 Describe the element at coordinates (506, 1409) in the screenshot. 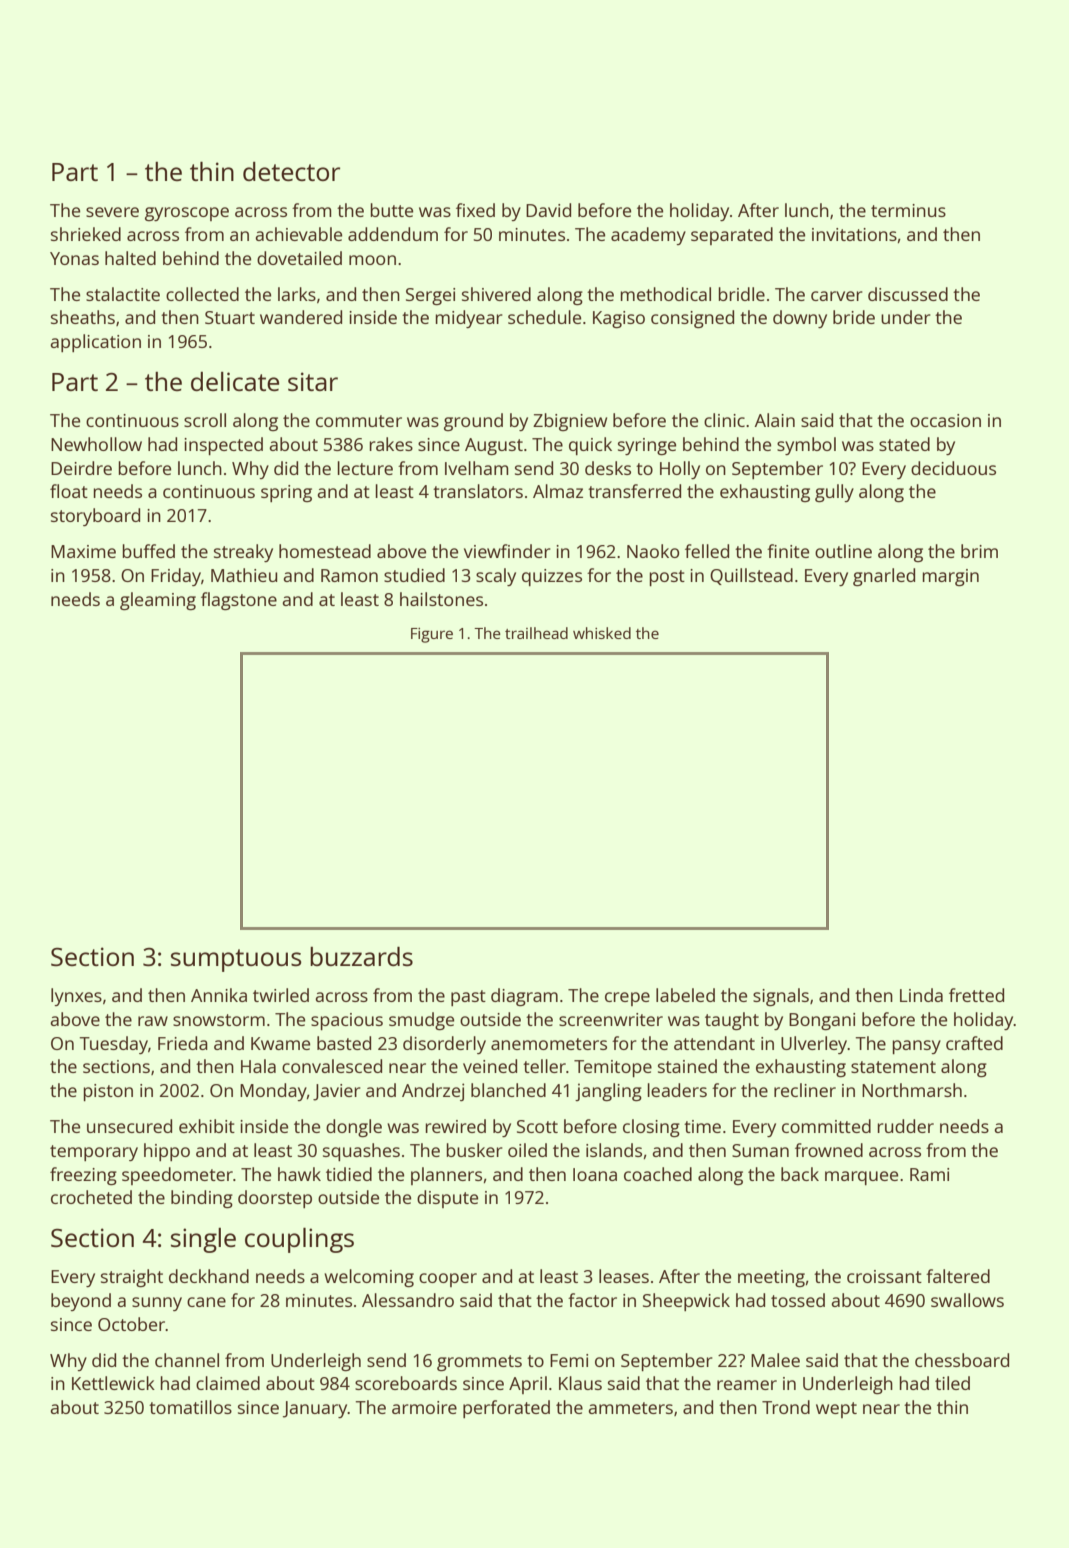

I see `perforated` at that location.
